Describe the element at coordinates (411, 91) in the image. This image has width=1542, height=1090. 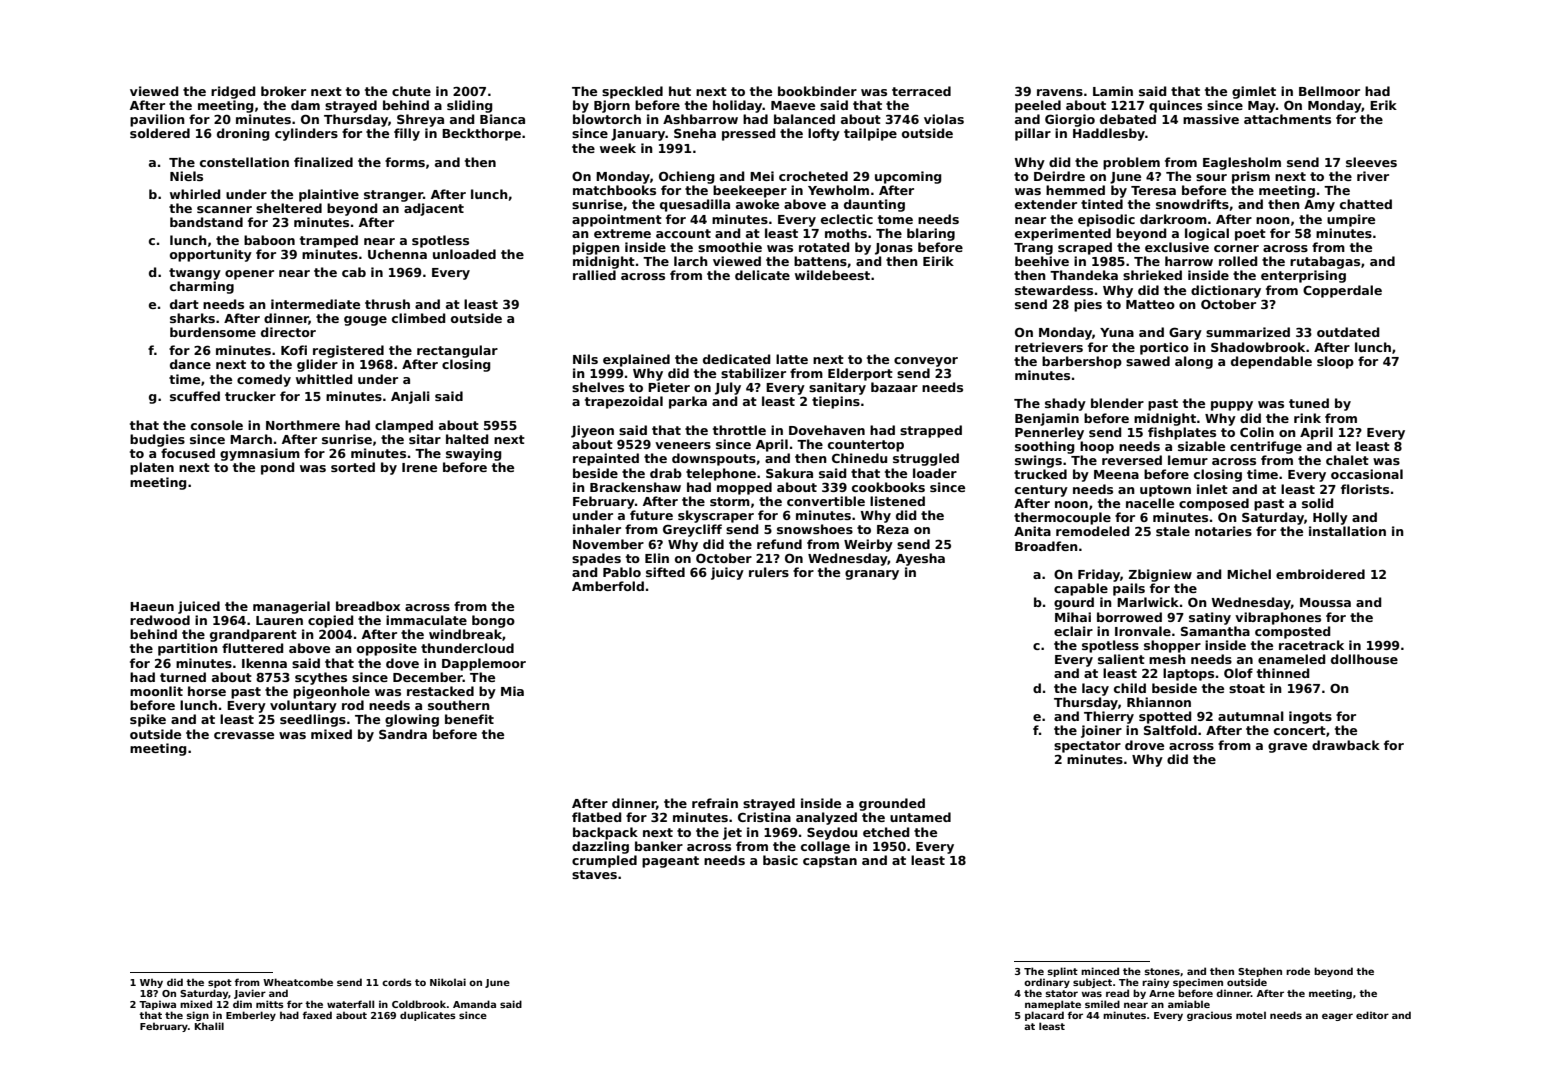
I see `chute` at that location.
